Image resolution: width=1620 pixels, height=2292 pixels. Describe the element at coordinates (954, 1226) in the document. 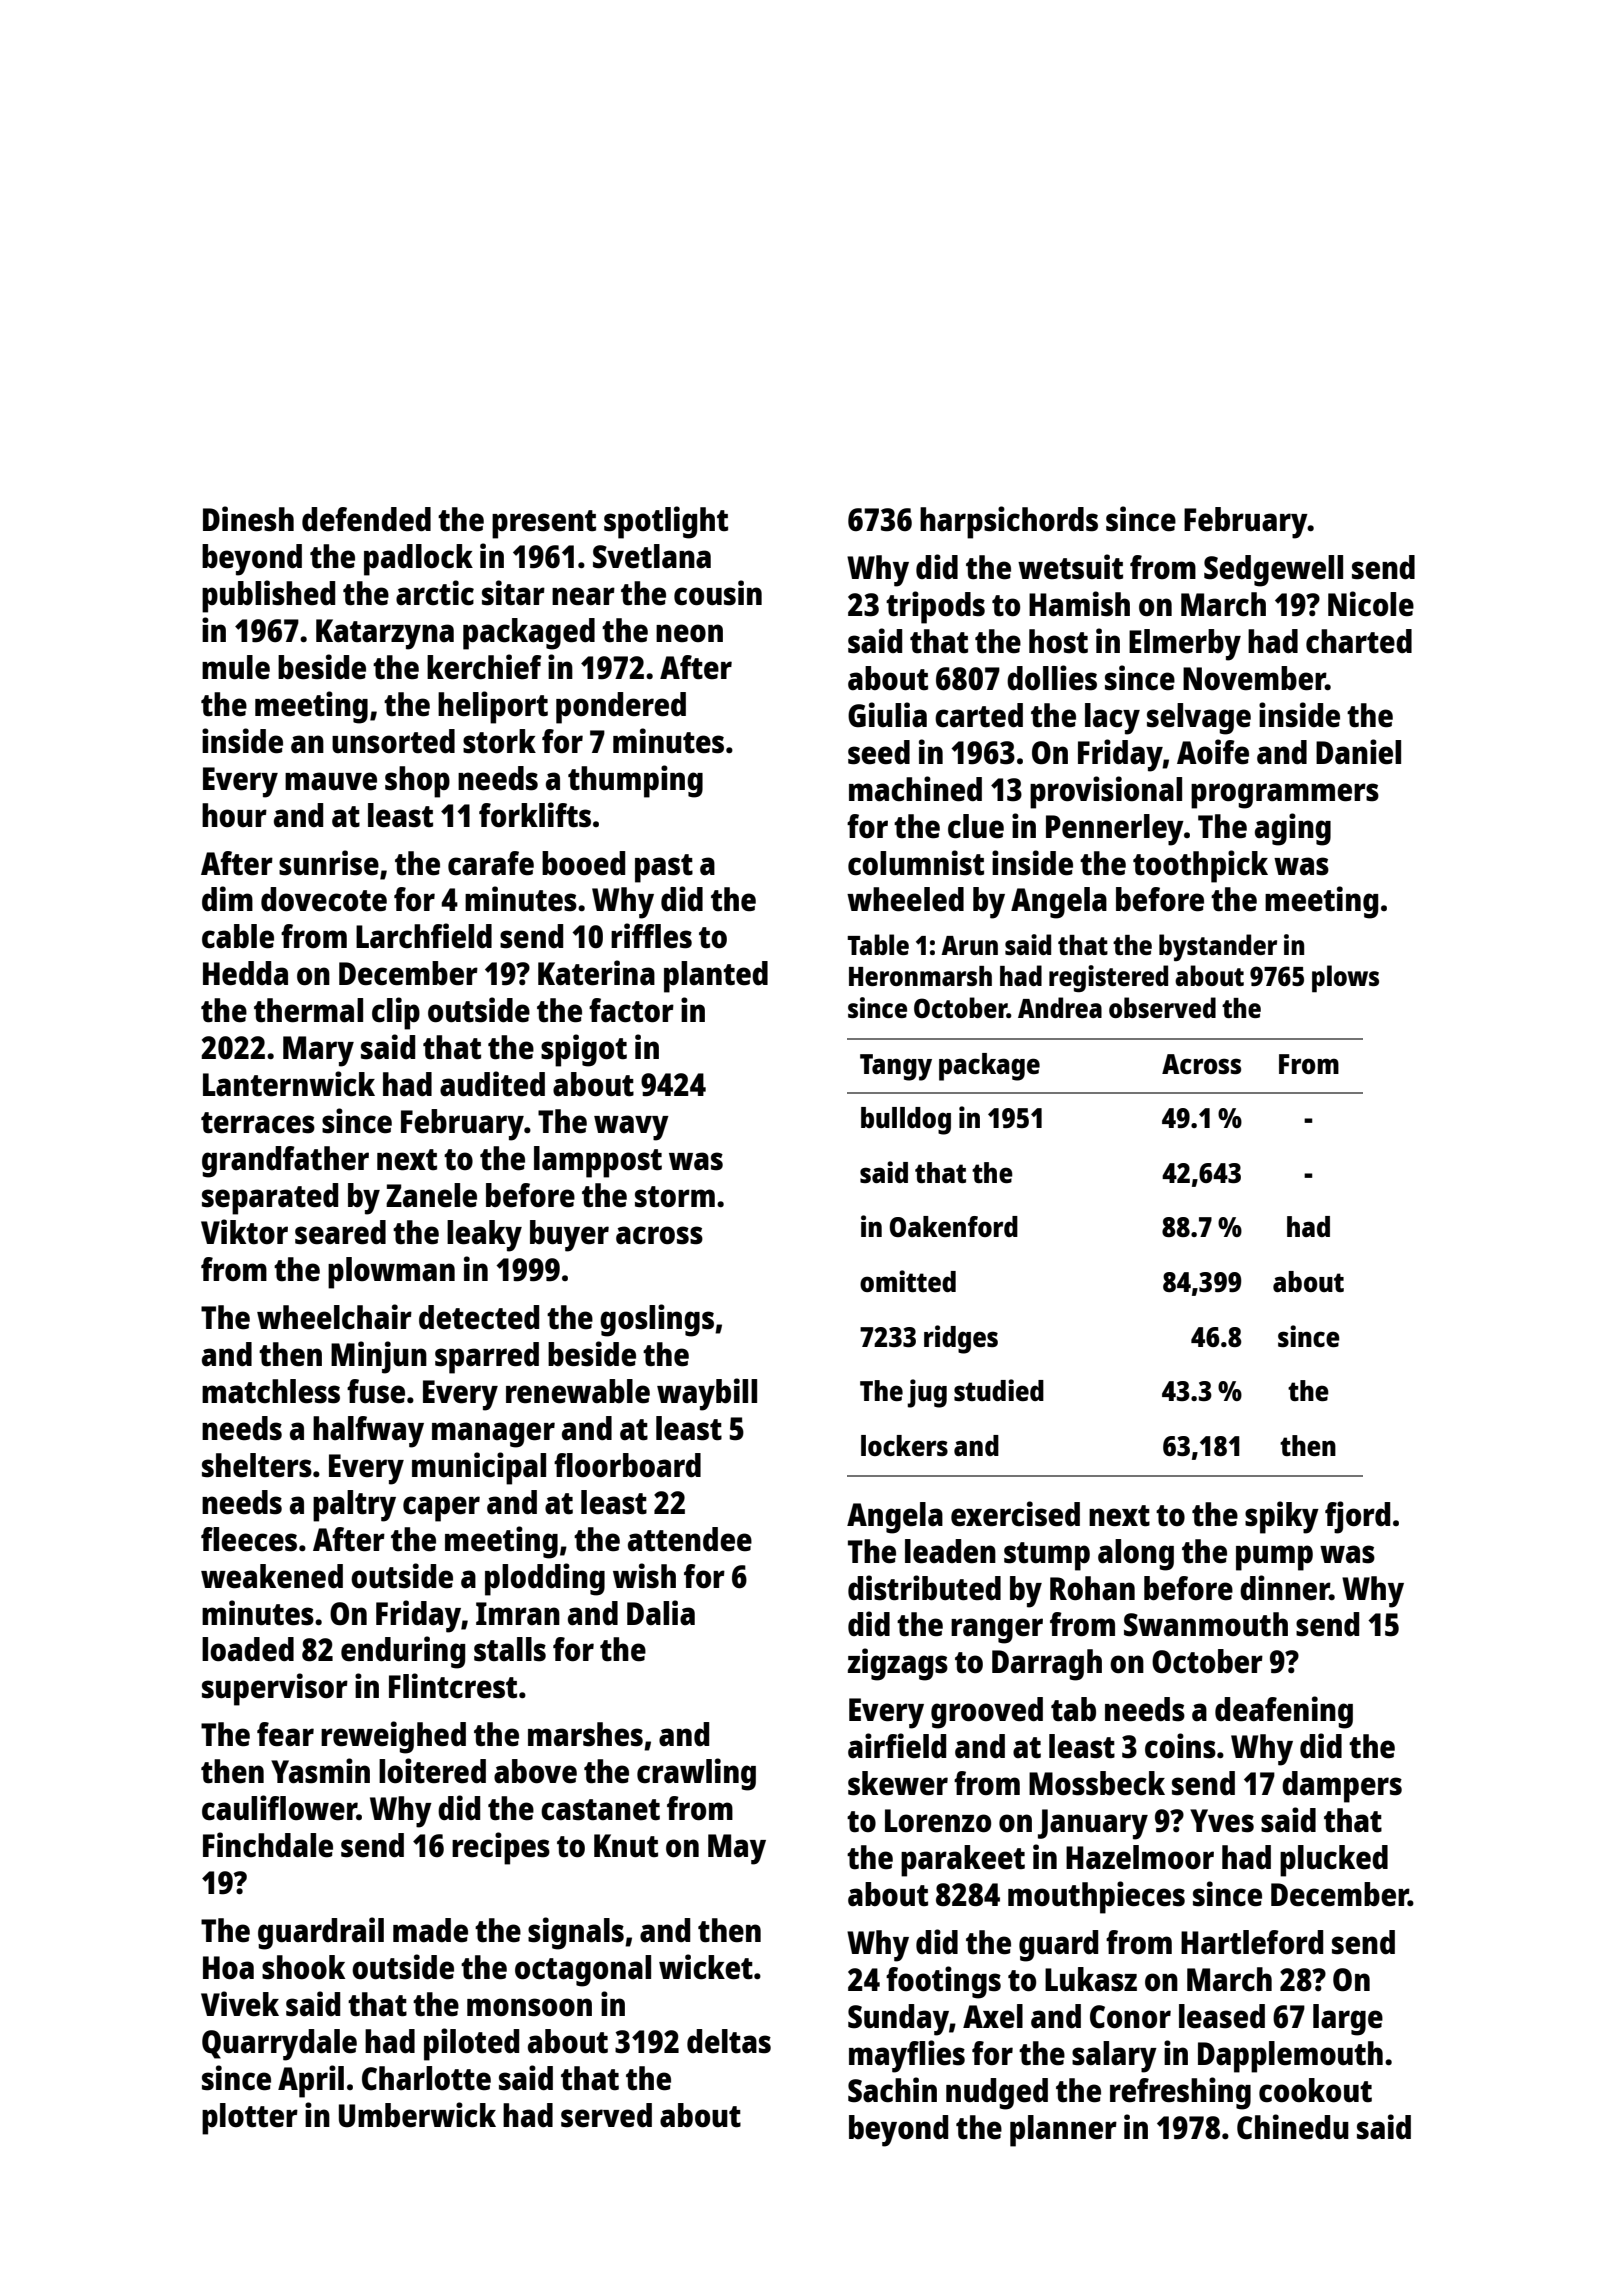

I see `Oakenford` at that location.
